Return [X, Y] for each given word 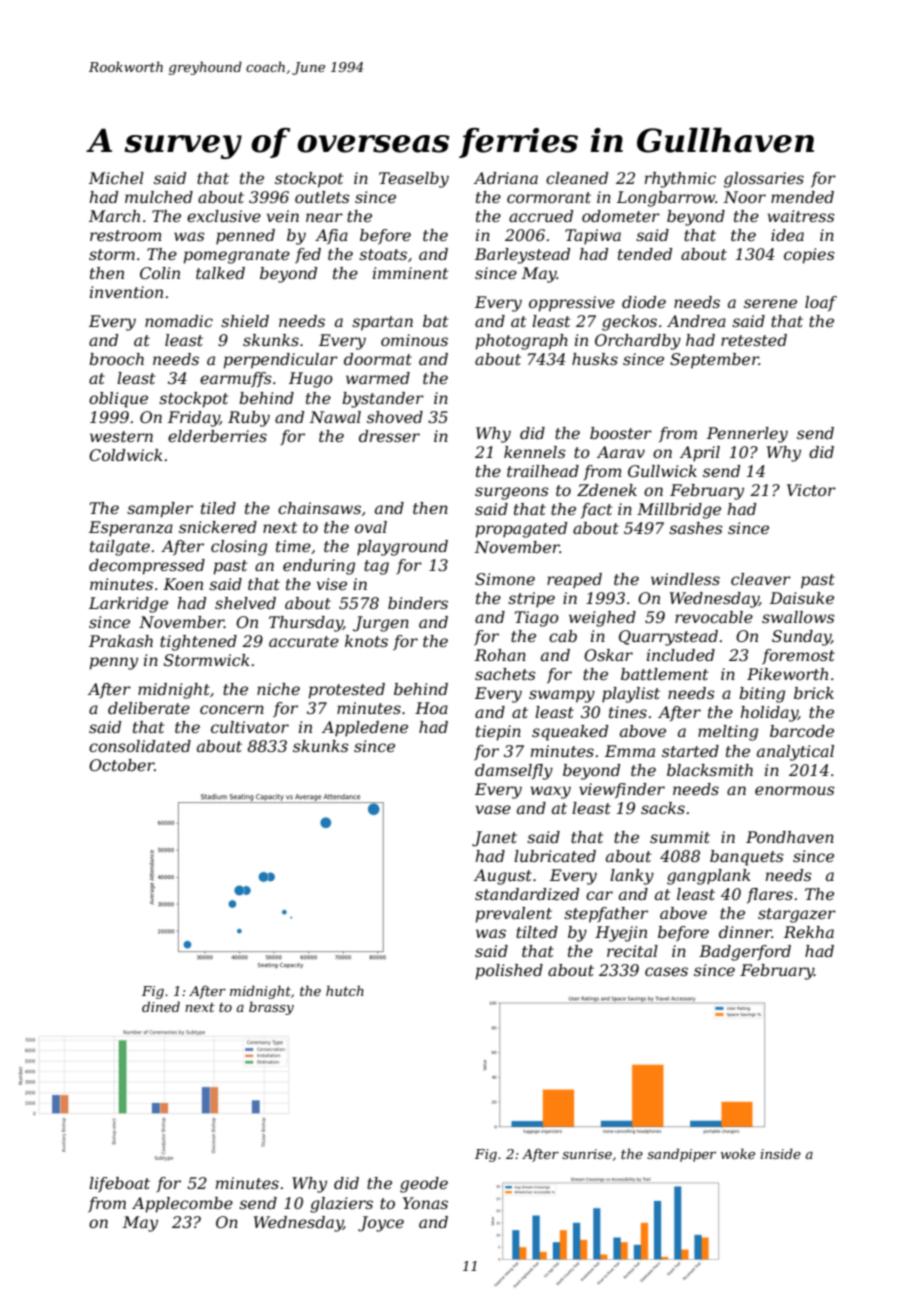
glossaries [764, 180]
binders [418, 603]
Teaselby [414, 180]
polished [509, 972]
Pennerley [747, 435]
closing [239, 548]
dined [161, 1006]
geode [424, 1185]
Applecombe [182, 1205]
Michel [116, 178]
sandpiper [681, 1155]
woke [738, 1153]
